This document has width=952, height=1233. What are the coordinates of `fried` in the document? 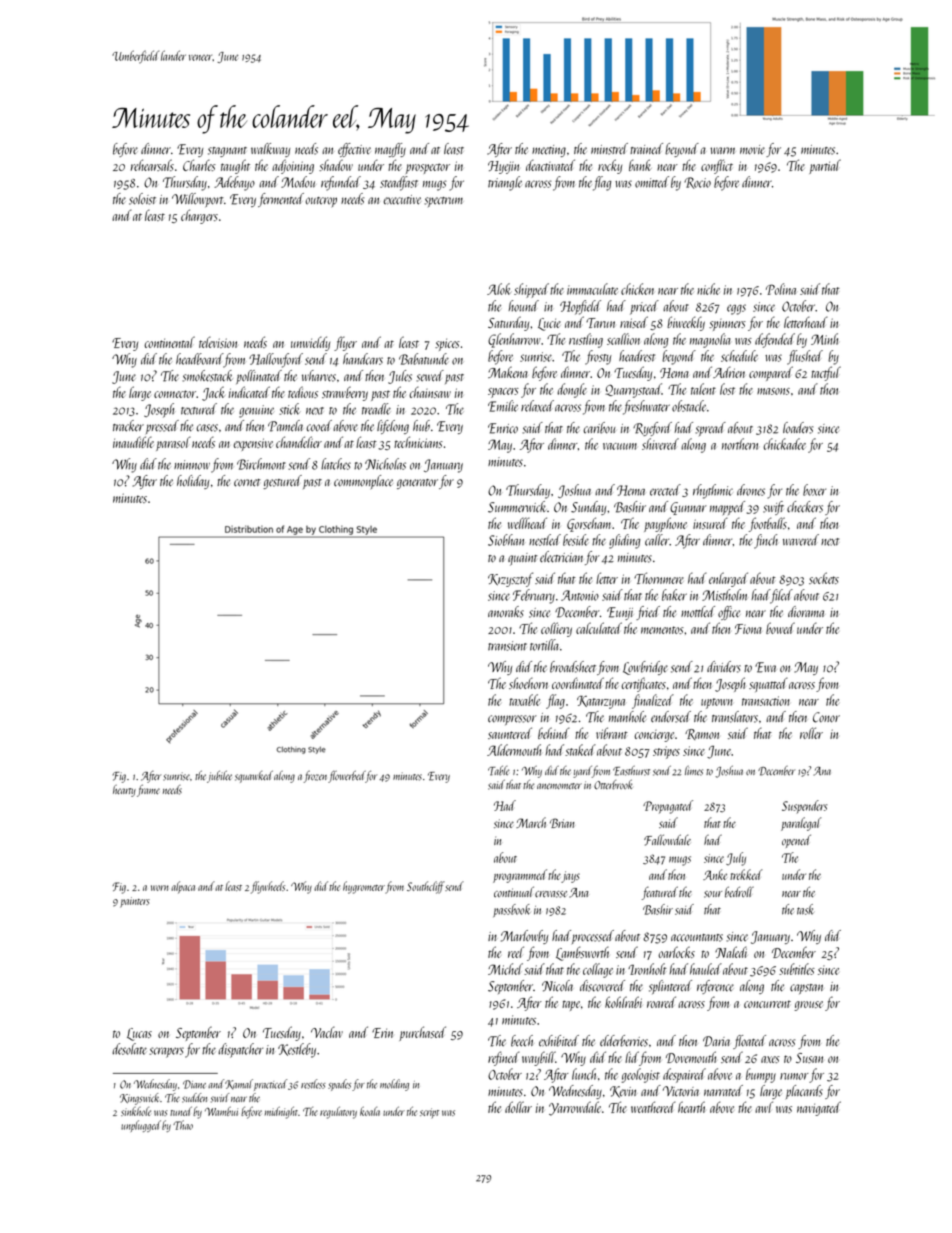 It's located at (648, 613).
